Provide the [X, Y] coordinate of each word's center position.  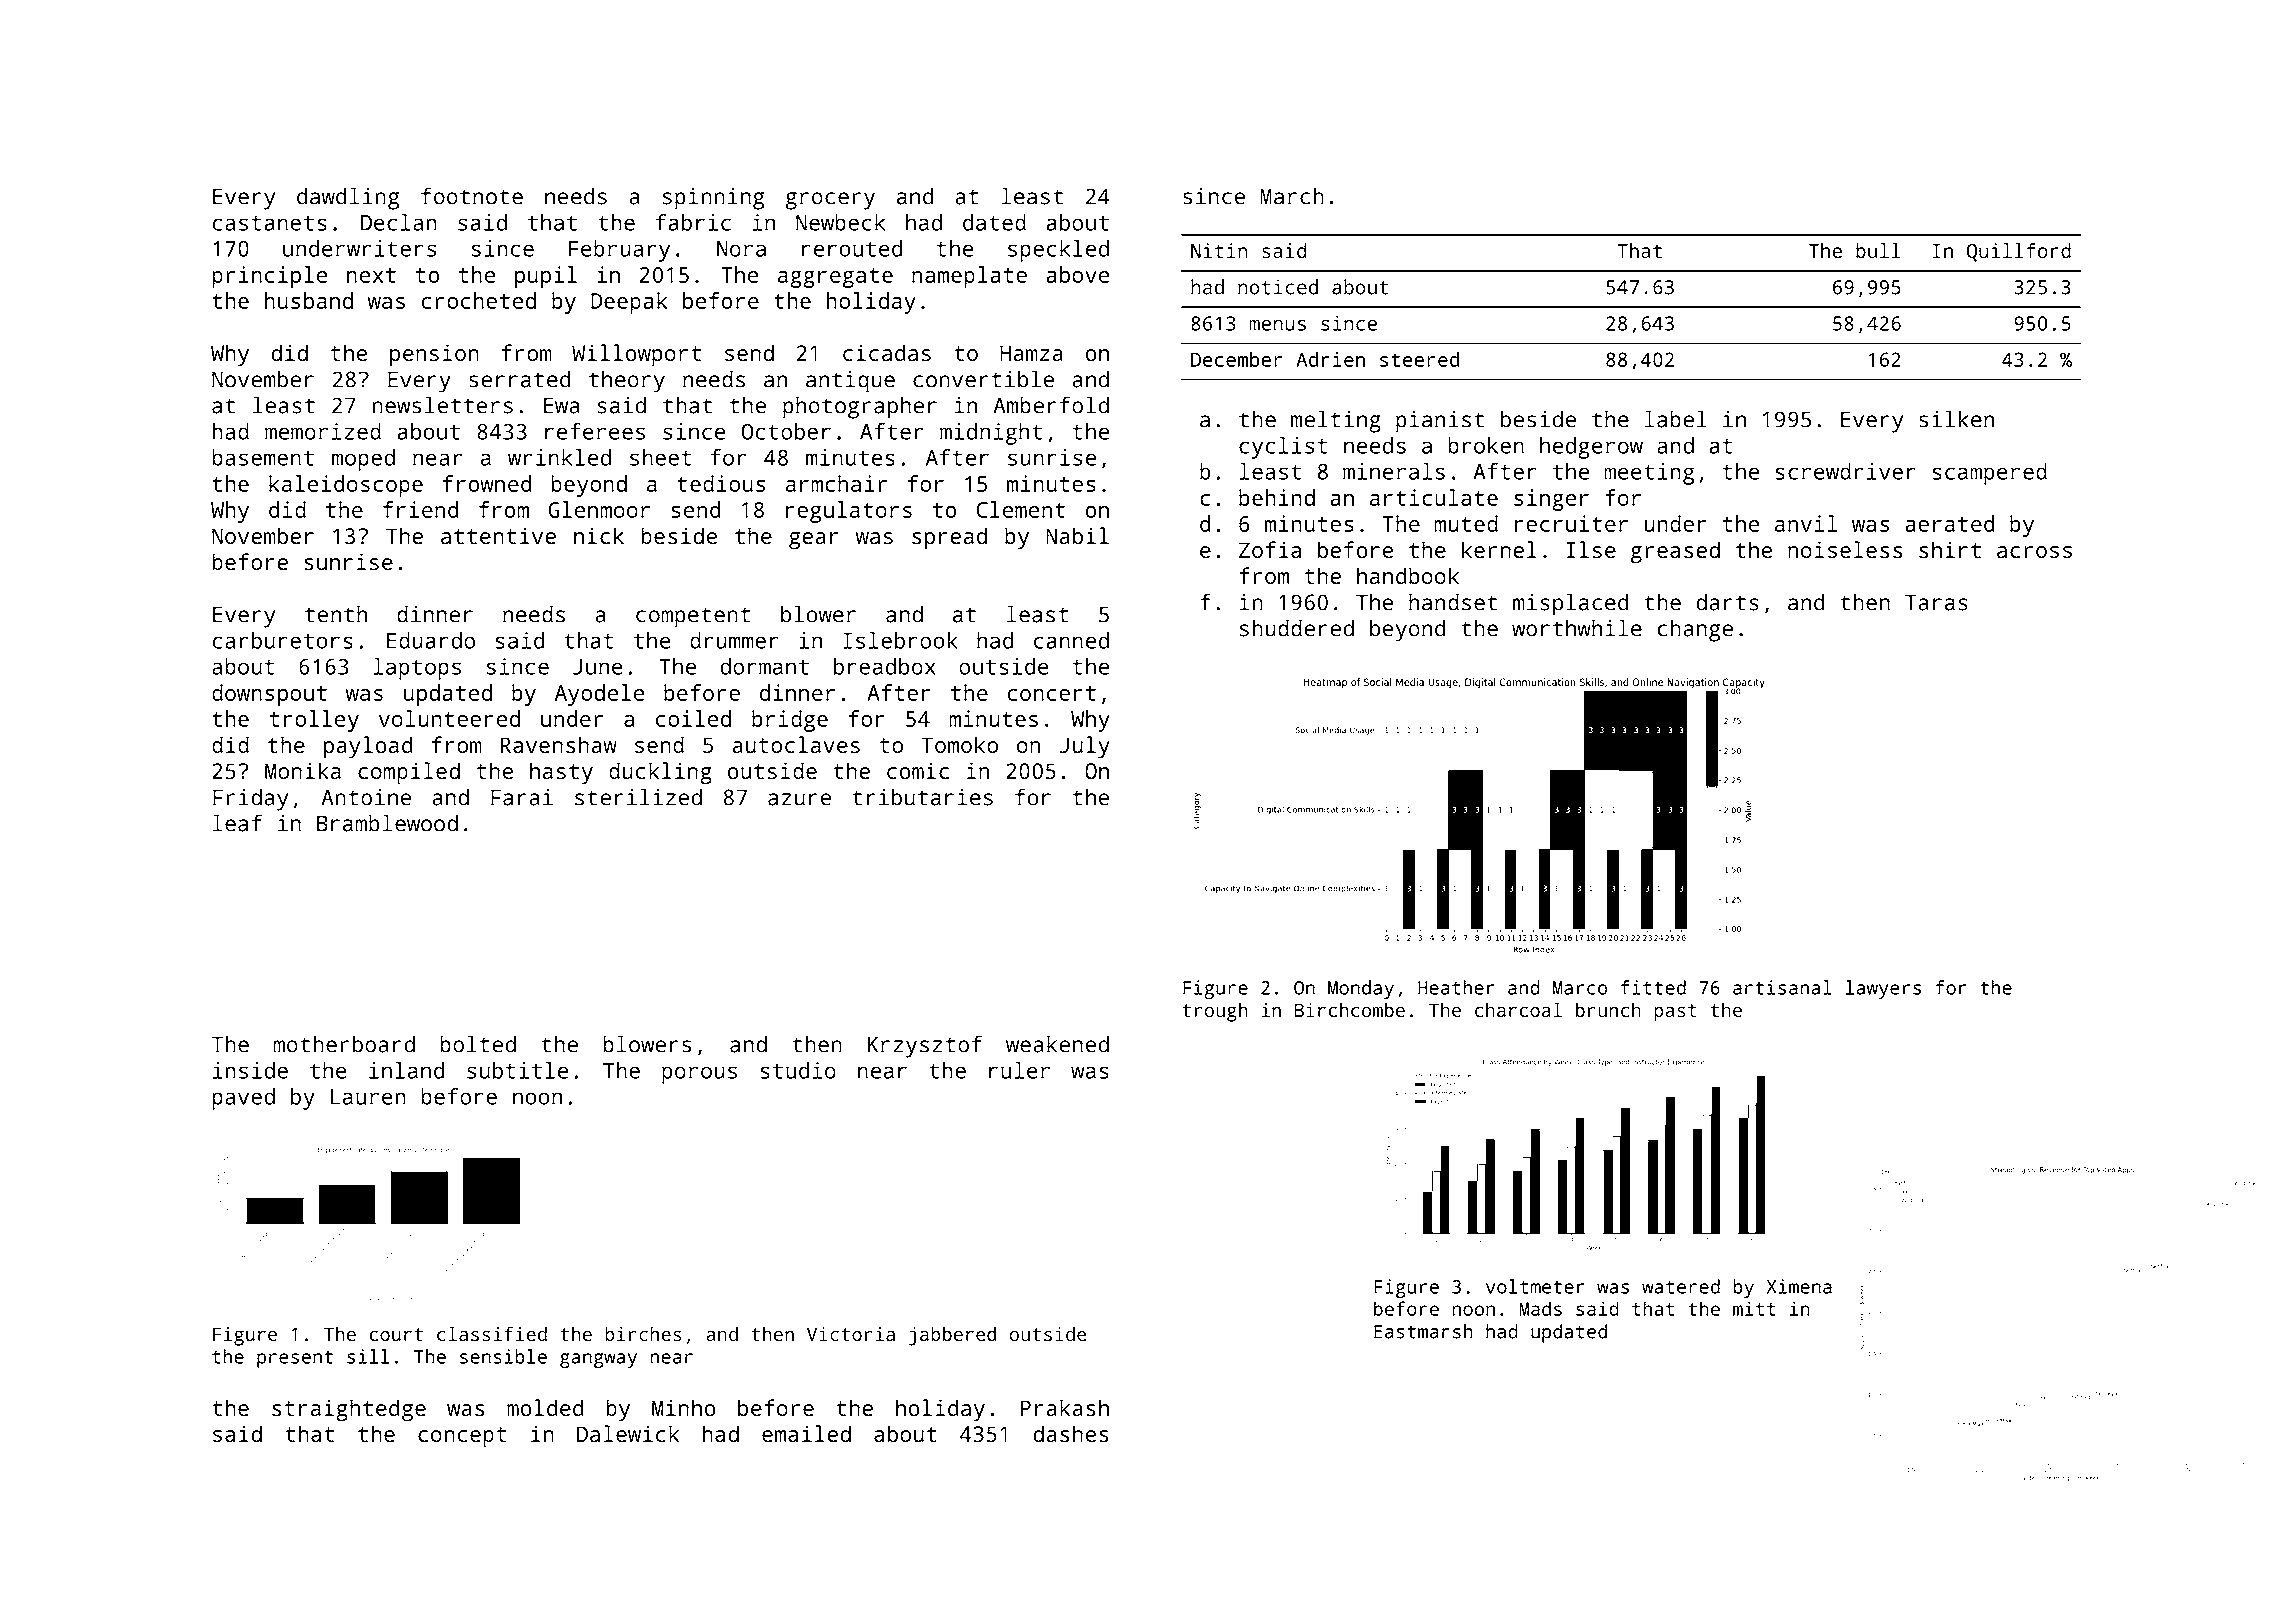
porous [699, 1075]
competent [693, 617]
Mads [1540, 1308]
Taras [1936, 602]
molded [545, 1407]
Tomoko [959, 744]
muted [1466, 523]
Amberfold [1051, 405]
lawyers [1883, 989]
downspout [269, 695]
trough [1214, 1012]
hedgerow [1591, 448]
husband [309, 300]
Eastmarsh [1423, 1331]
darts [1727, 602]
